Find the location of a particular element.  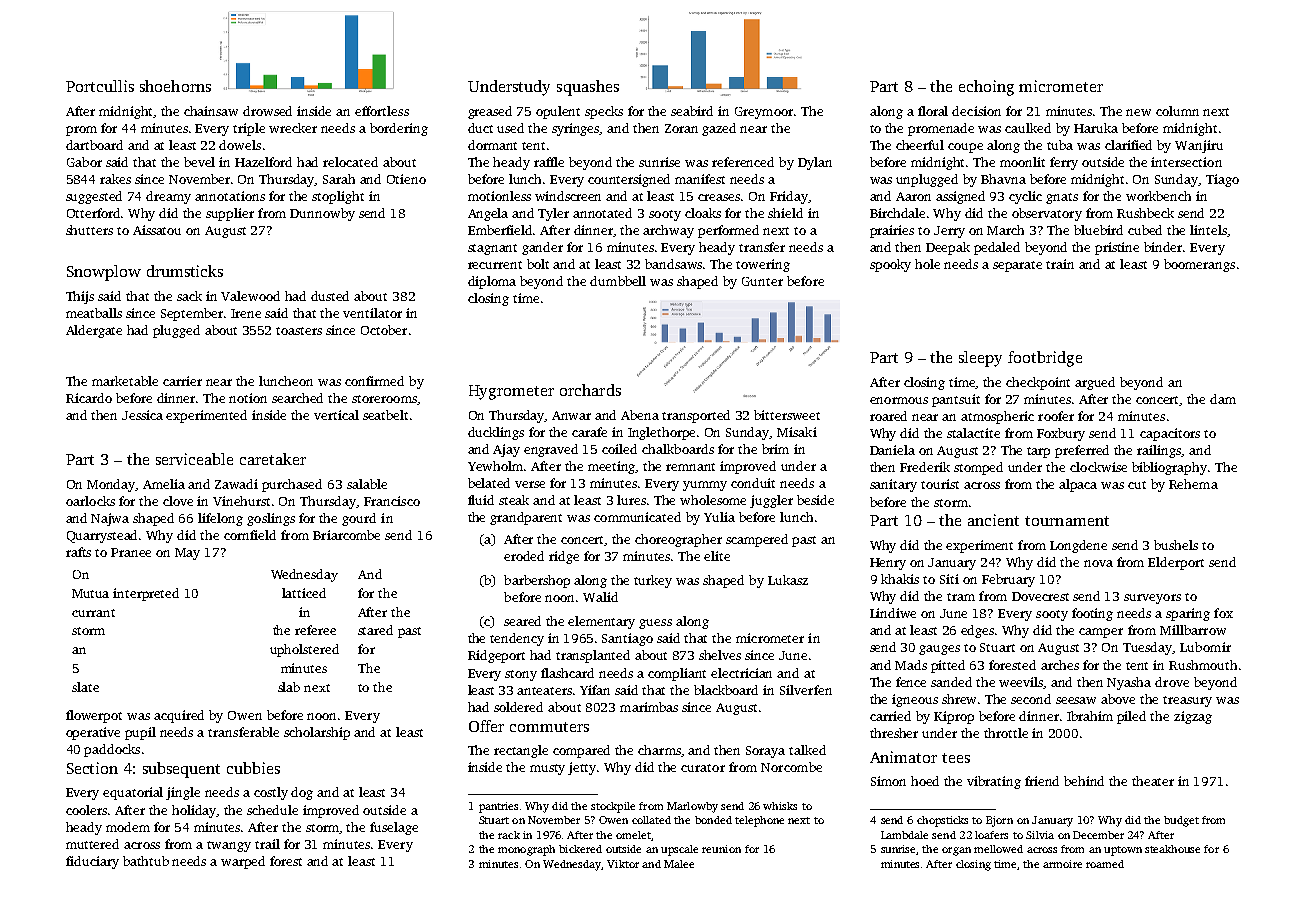

bushels is located at coordinates (1176, 545).
